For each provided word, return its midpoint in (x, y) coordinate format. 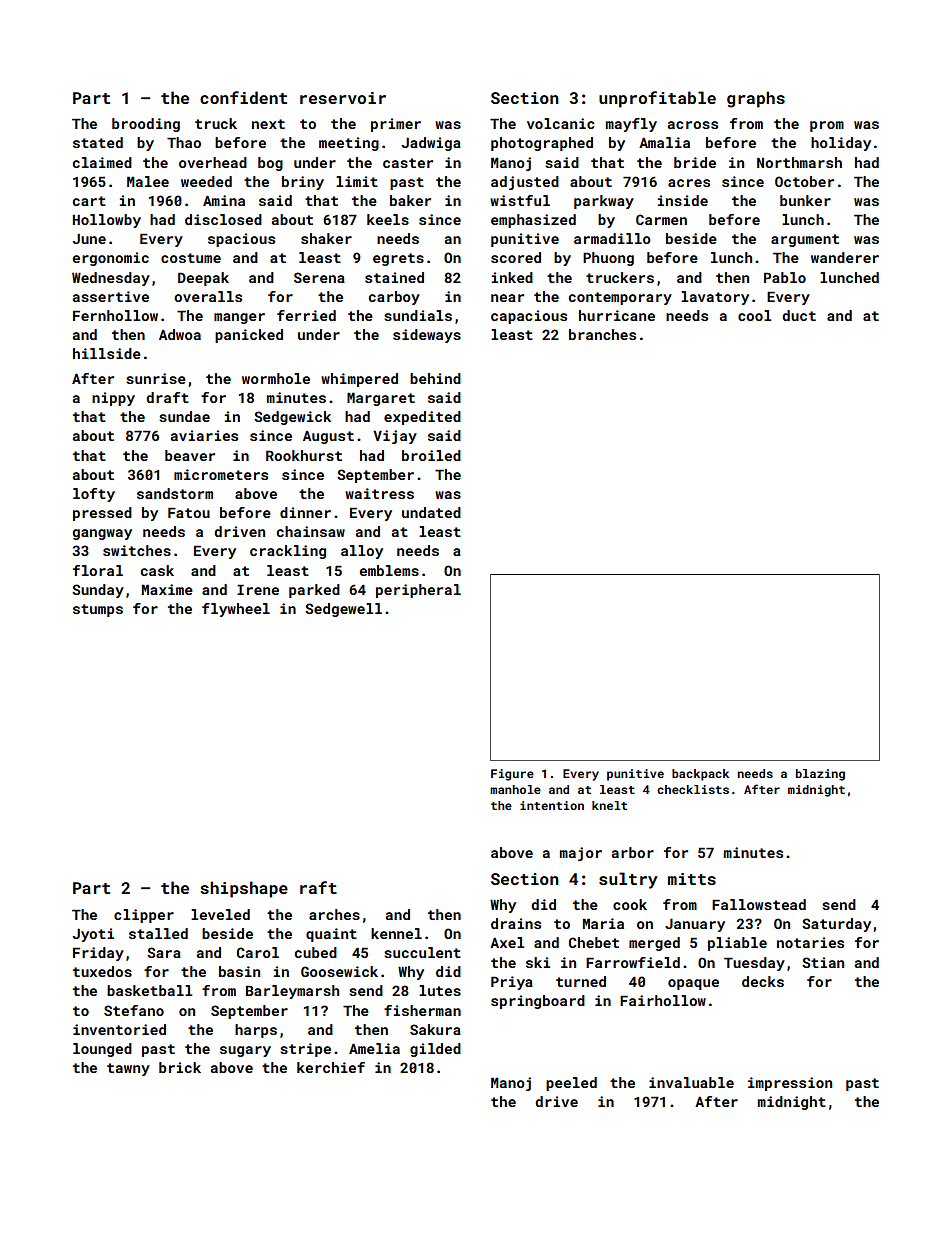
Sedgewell (343, 610)
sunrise (156, 378)
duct (799, 315)
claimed (102, 162)
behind (435, 378)
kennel (396, 933)
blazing (820, 775)
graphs (756, 99)
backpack (700, 775)
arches (334, 914)
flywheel (236, 610)
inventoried (119, 1029)
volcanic (561, 123)
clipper (144, 916)
